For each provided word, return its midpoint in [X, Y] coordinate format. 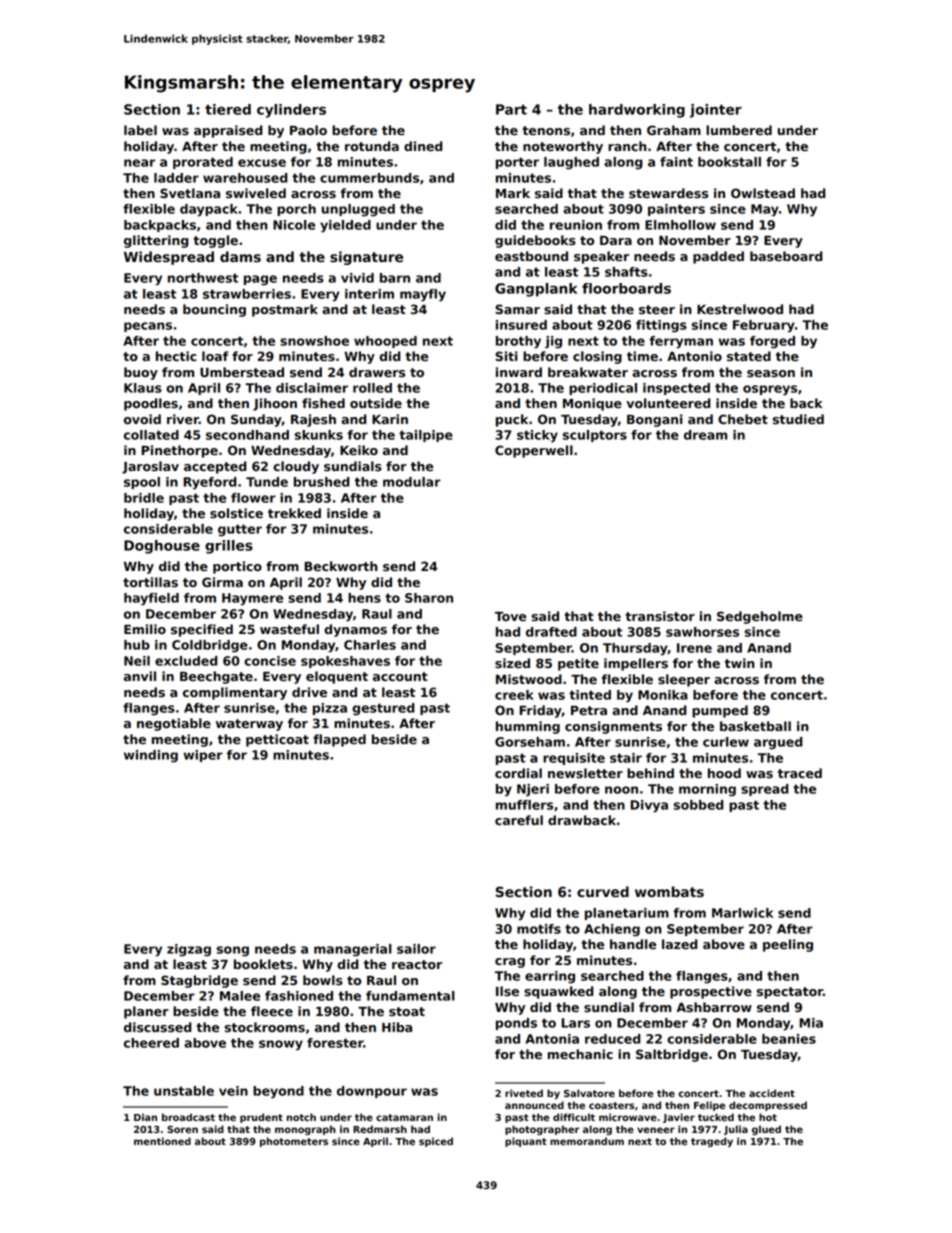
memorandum [587, 1141]
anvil [140, 676]
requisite [574, 759]
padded [718, 257]
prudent [261, 1118]
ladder [176, 178]
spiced [436, 1142]
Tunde [267, 482]
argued [778, 743]
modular [412, 482]
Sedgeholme [760, 617]
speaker [601, 257]
